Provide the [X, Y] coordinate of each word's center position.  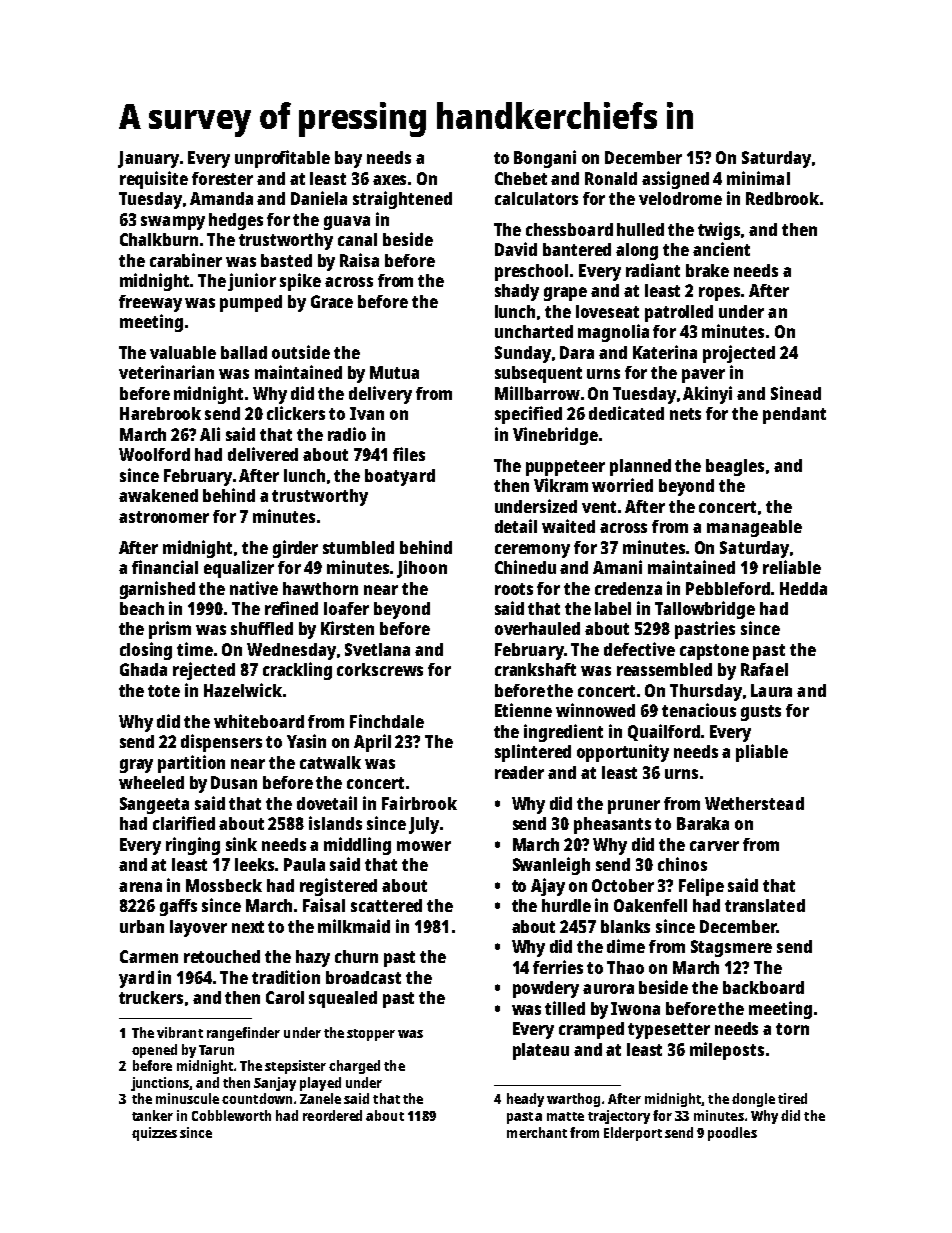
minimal [758, 178]
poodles [732, 1134]
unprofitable [282, 159]
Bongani [545, 159]
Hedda [803, 588]
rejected [204, 671]
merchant [537, 1132]
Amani [617, 567]
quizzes [154, 1134]
